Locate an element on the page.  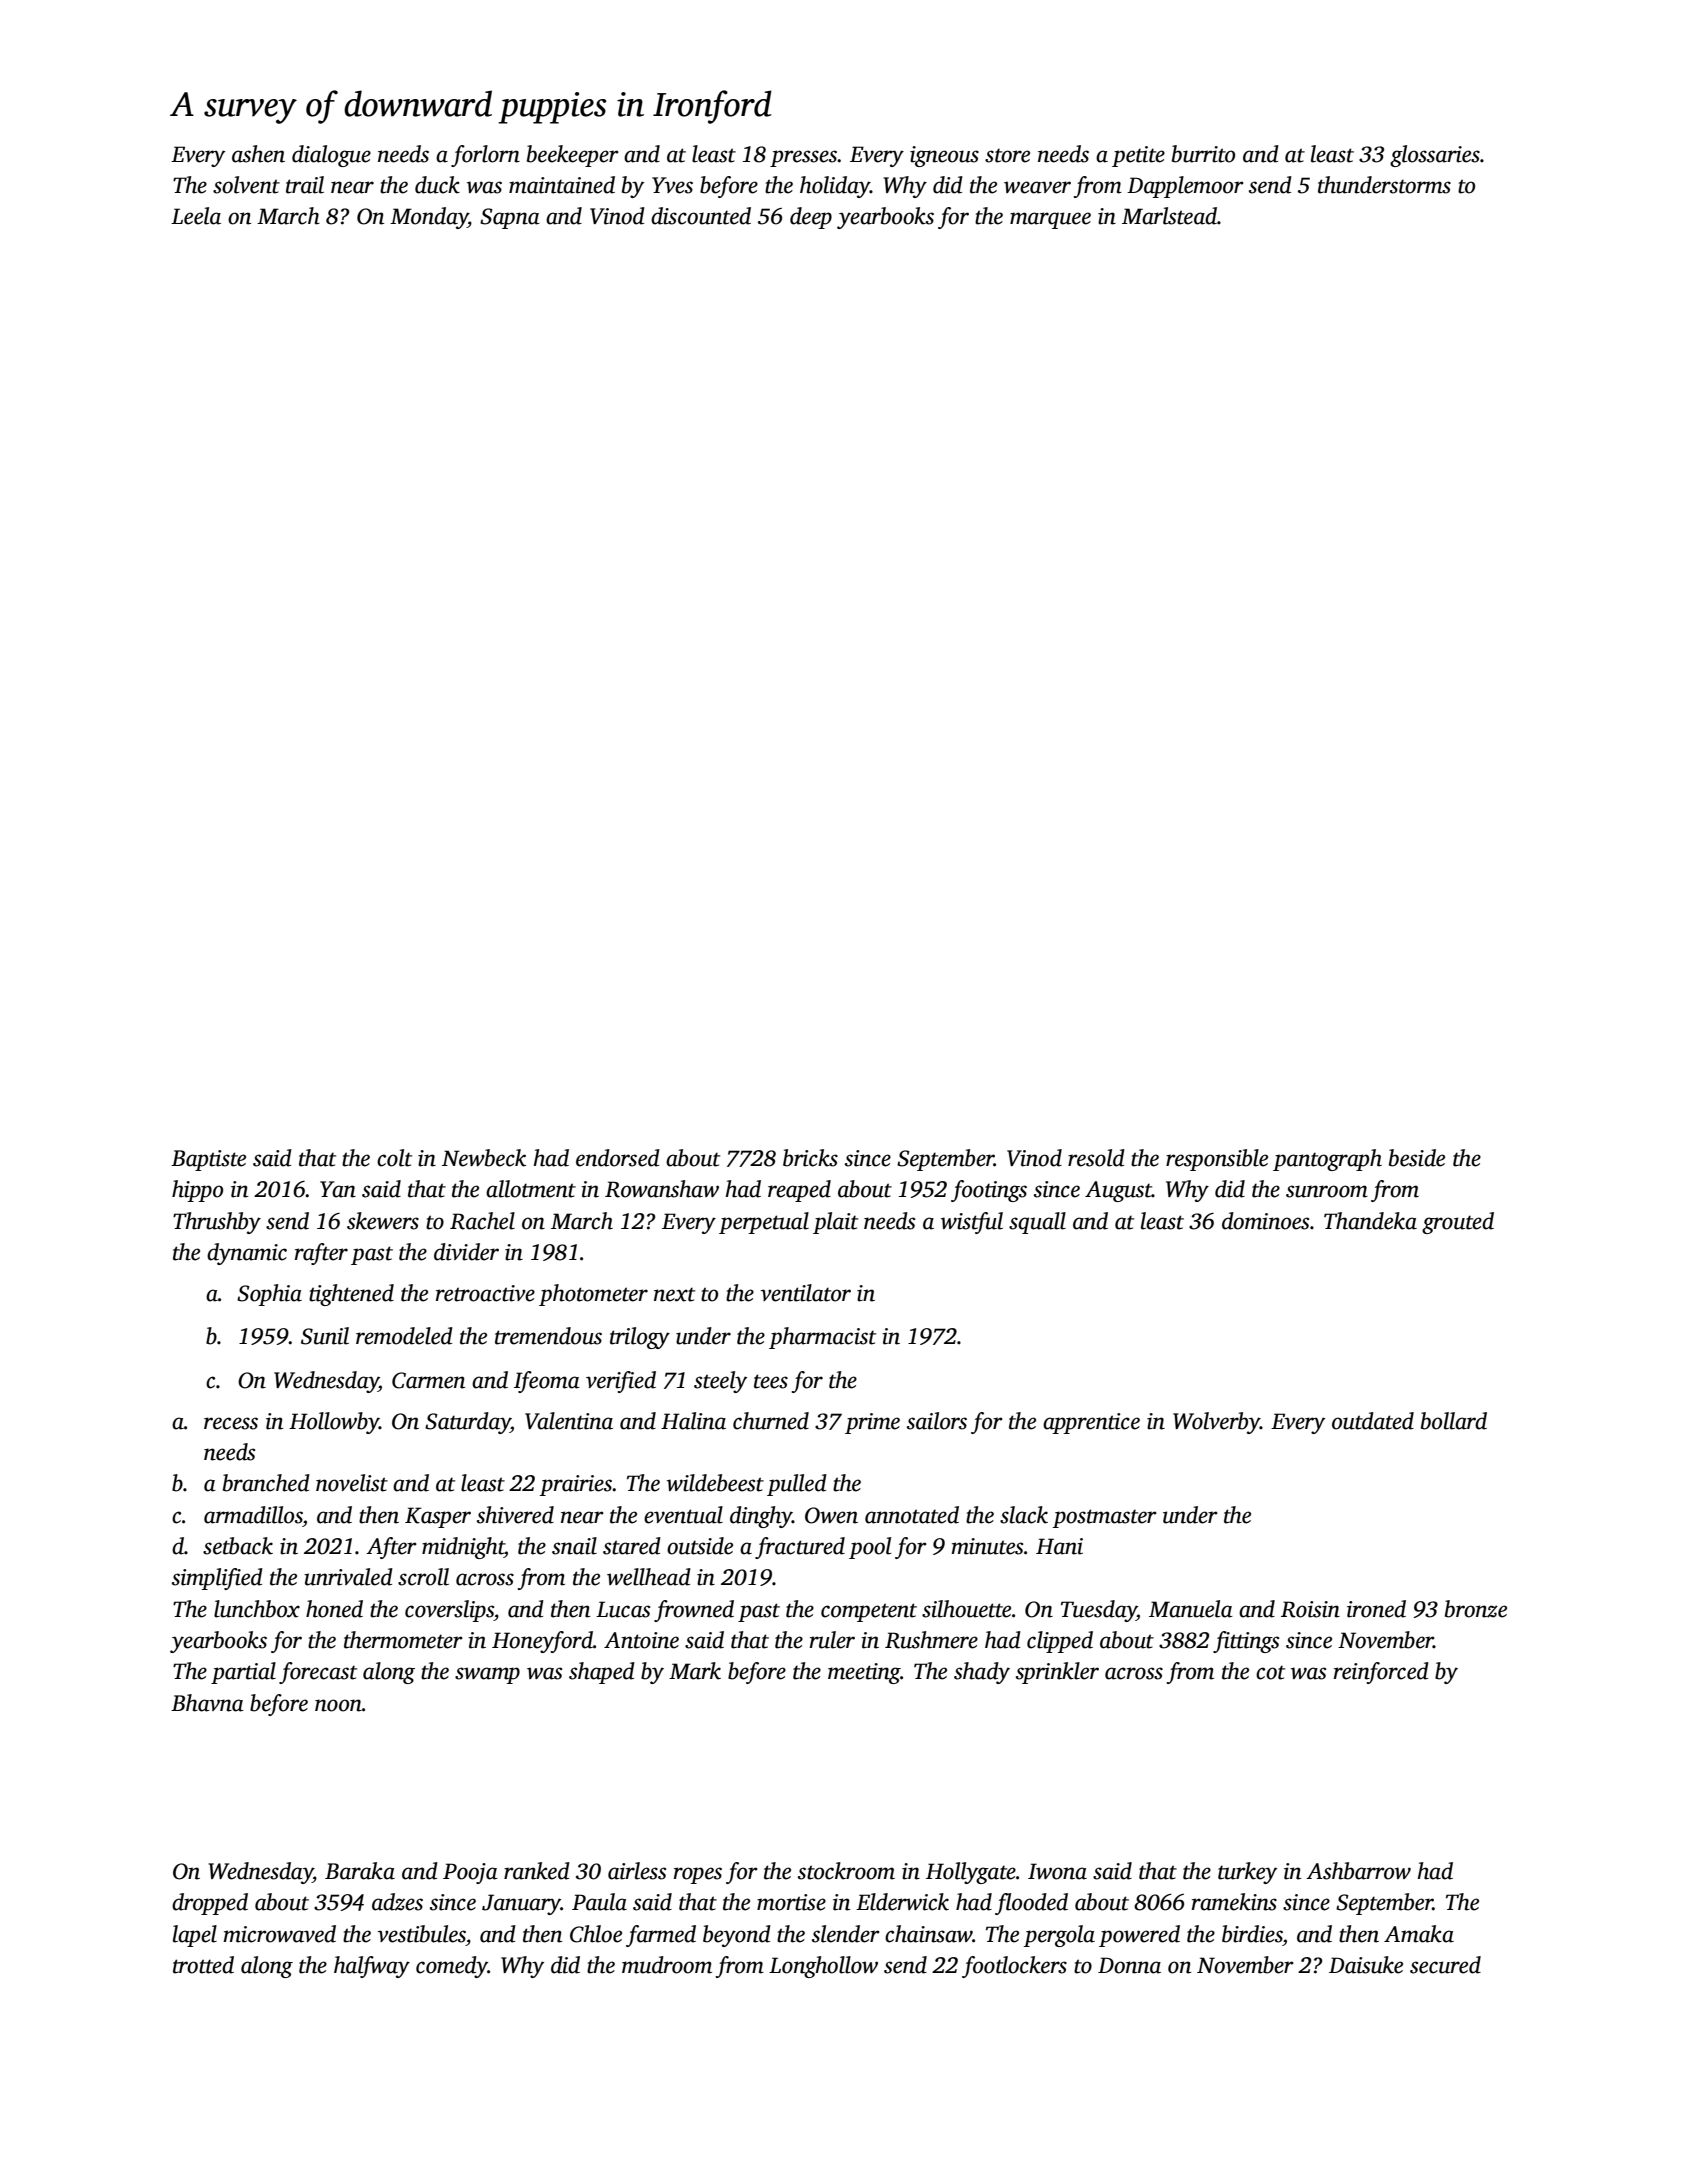
igneous is located at coordinates (944, 156).
